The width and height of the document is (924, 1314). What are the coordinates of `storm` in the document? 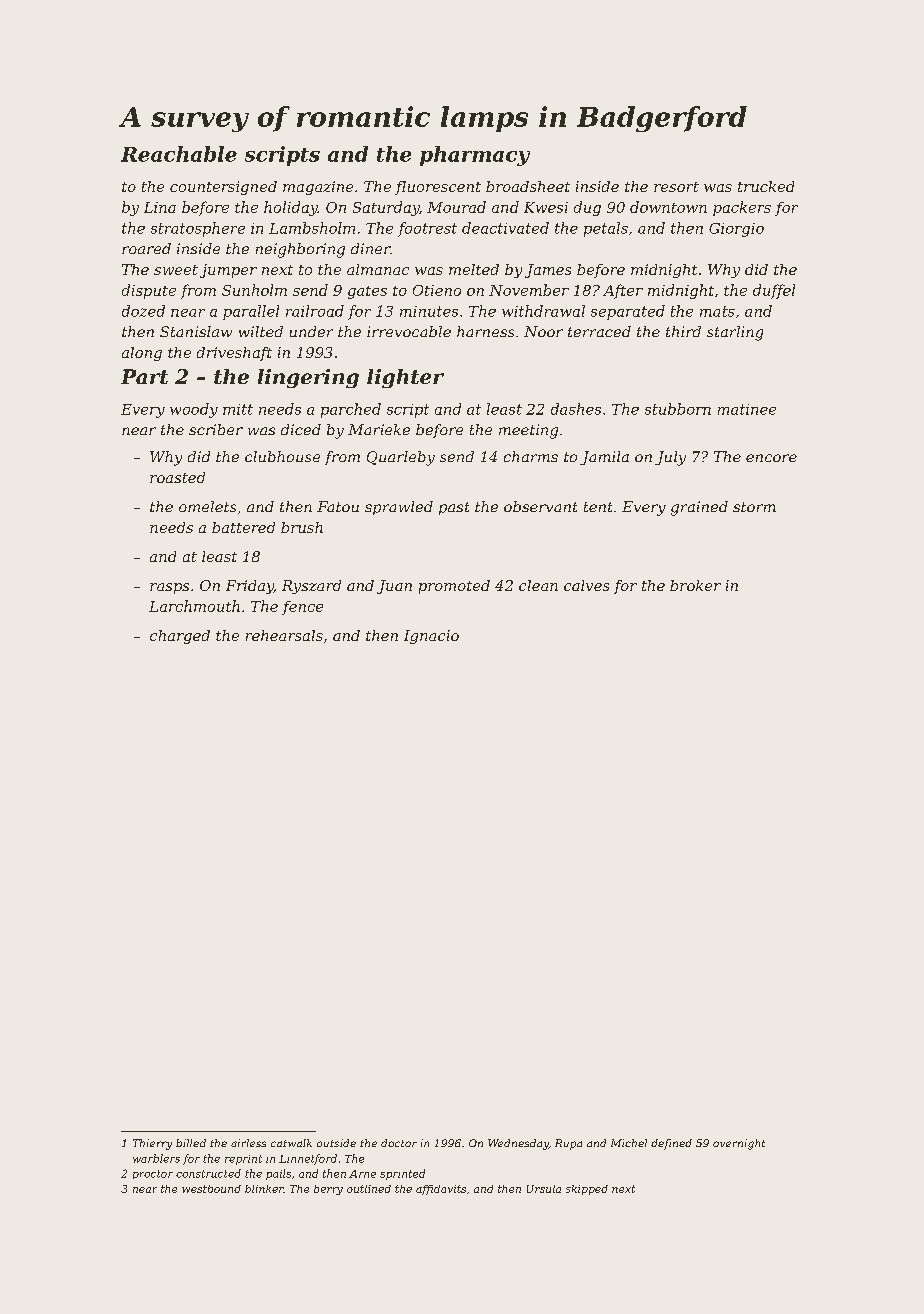 It's located at (754, 507).
